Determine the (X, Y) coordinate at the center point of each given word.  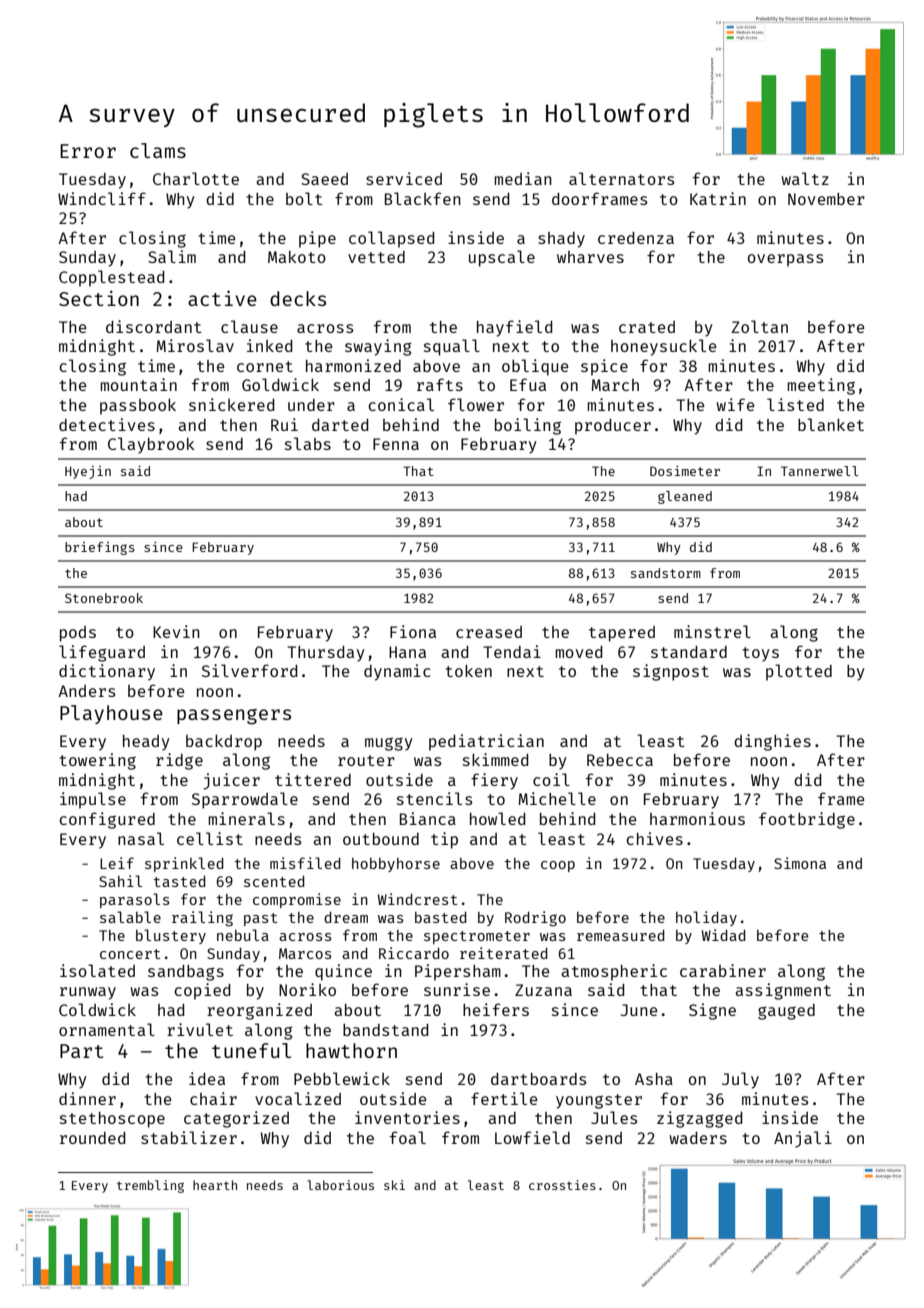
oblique (535, 367)
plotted (799, 672)
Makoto (297, 257)
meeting (821, 386)
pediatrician (486, 742)
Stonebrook (104, 598)
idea (207, 1078)
